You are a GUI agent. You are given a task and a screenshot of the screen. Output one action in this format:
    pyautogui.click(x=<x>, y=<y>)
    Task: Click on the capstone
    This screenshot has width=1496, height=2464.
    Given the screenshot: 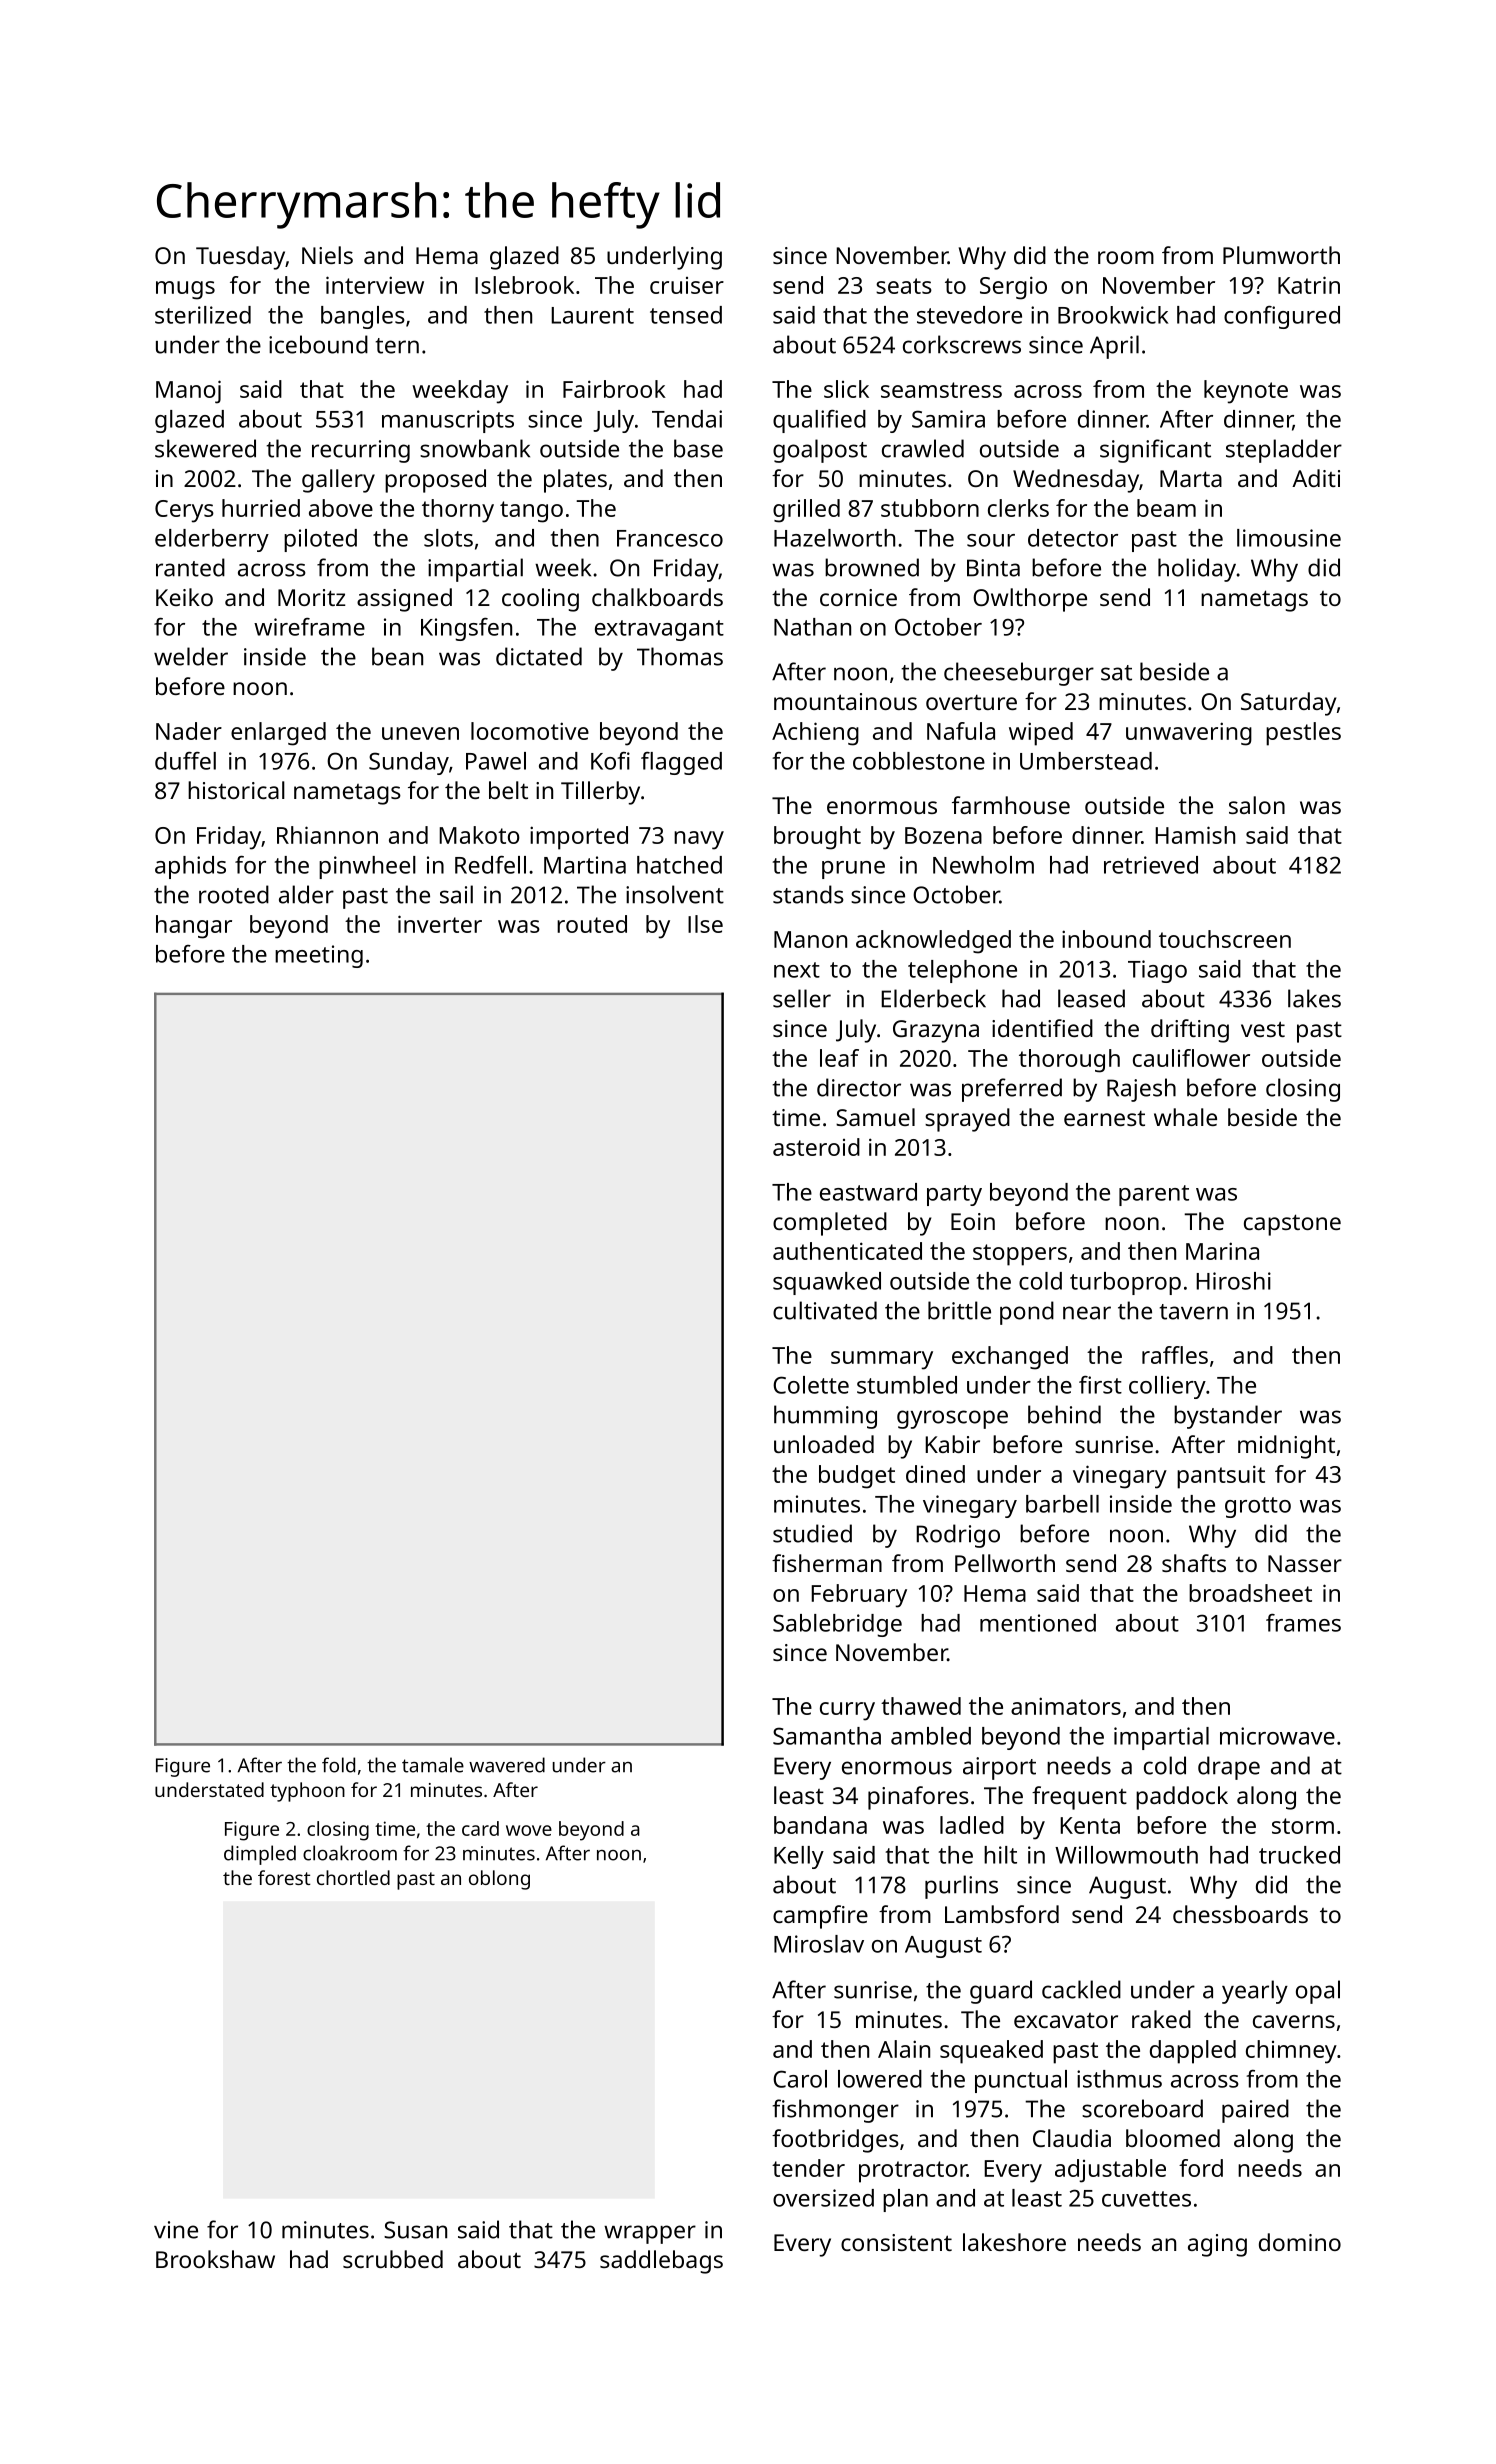 What is the action you would take?
    pyautogui.click(x=1292, y=1225)
